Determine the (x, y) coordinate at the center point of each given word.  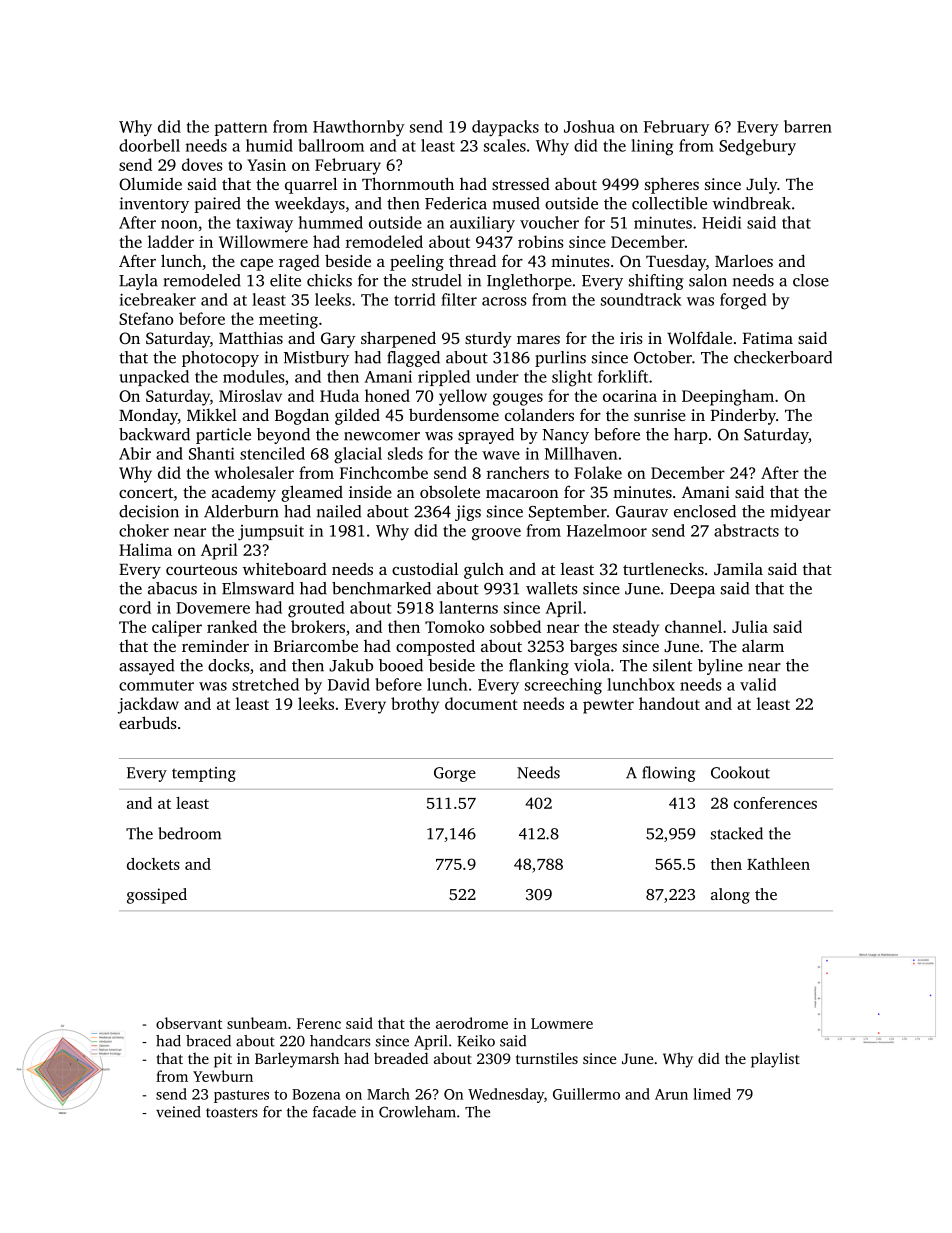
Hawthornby (358, 128)
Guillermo (586, 1094)
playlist (775, 1060)
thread (472, 260)
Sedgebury (757, 147)
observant (189, 1023)
